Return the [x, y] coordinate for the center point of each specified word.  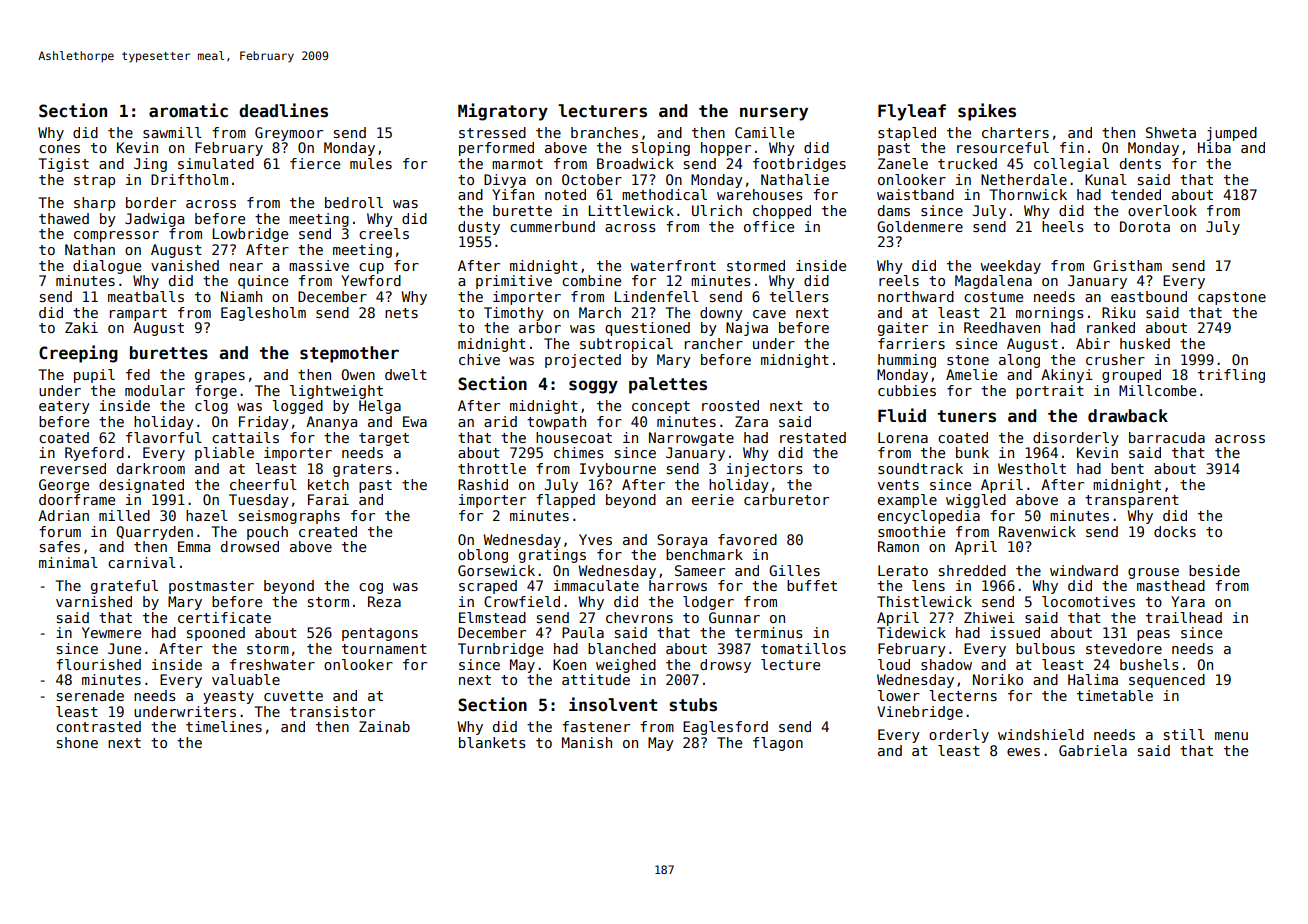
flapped [565, 501]
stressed [492, 132]
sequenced [1167, 681]
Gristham [1127, 265]
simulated [216, 163]
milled [124, 515]
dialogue [107, 267]
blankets [492, 742]
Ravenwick [1037, 531]
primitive [514, 282]
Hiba [1214, 147]
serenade [90, 695]
